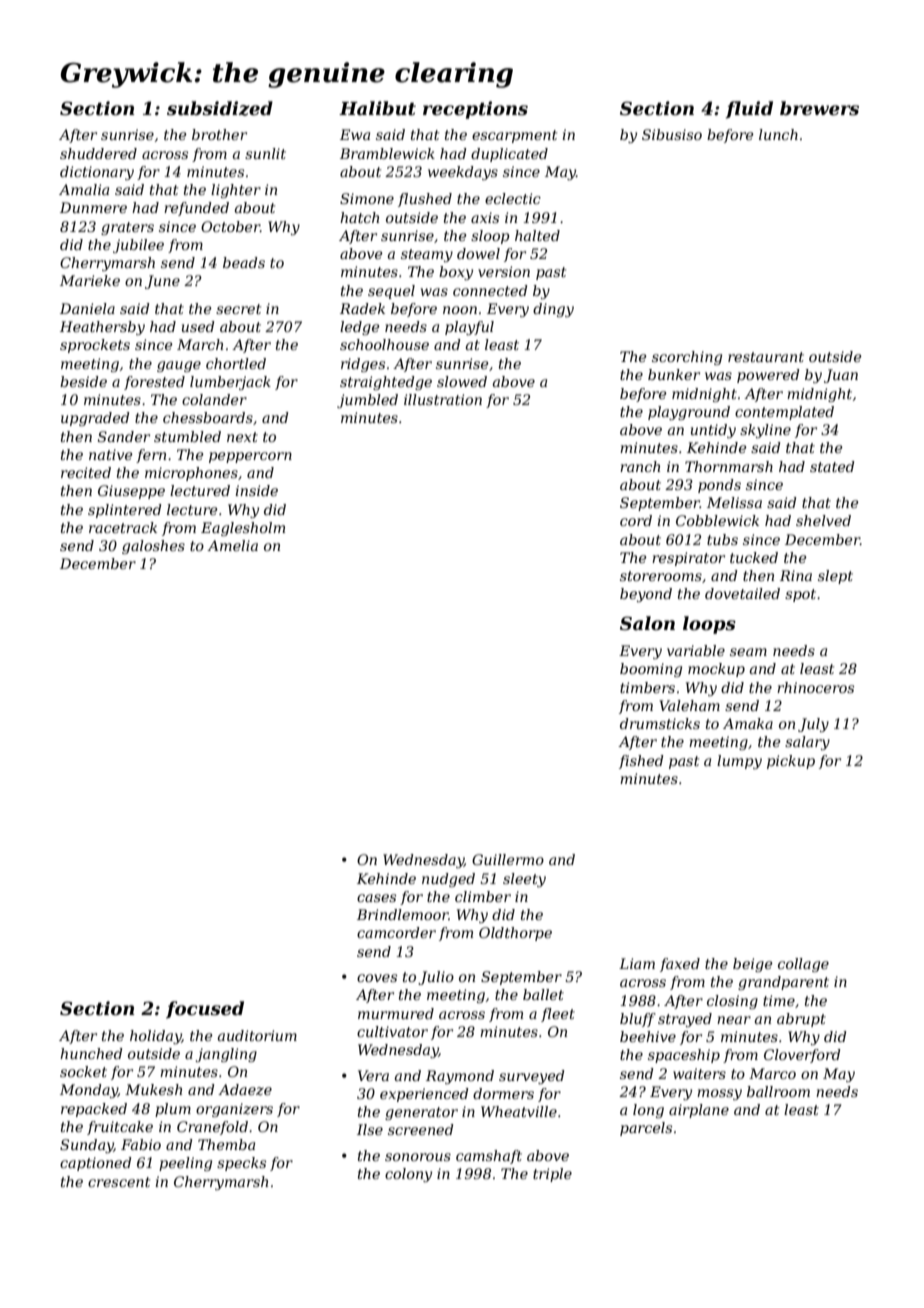 Image resolution: width=924 pixels, height=1308 pixels. I want to click on auditorium, so click(257, 1035).
